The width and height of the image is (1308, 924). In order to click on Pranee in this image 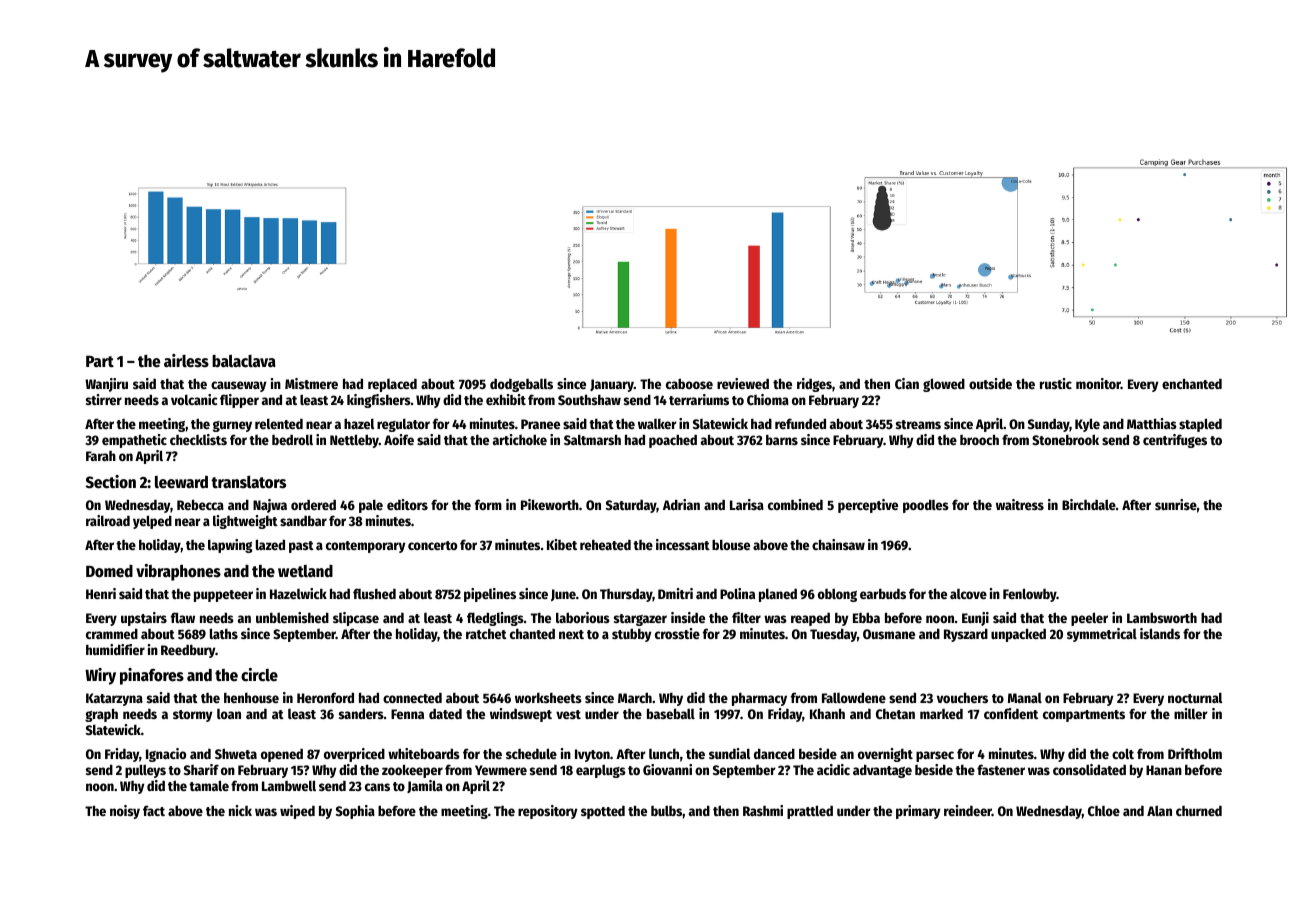, I will do `click(540, 424)`.
